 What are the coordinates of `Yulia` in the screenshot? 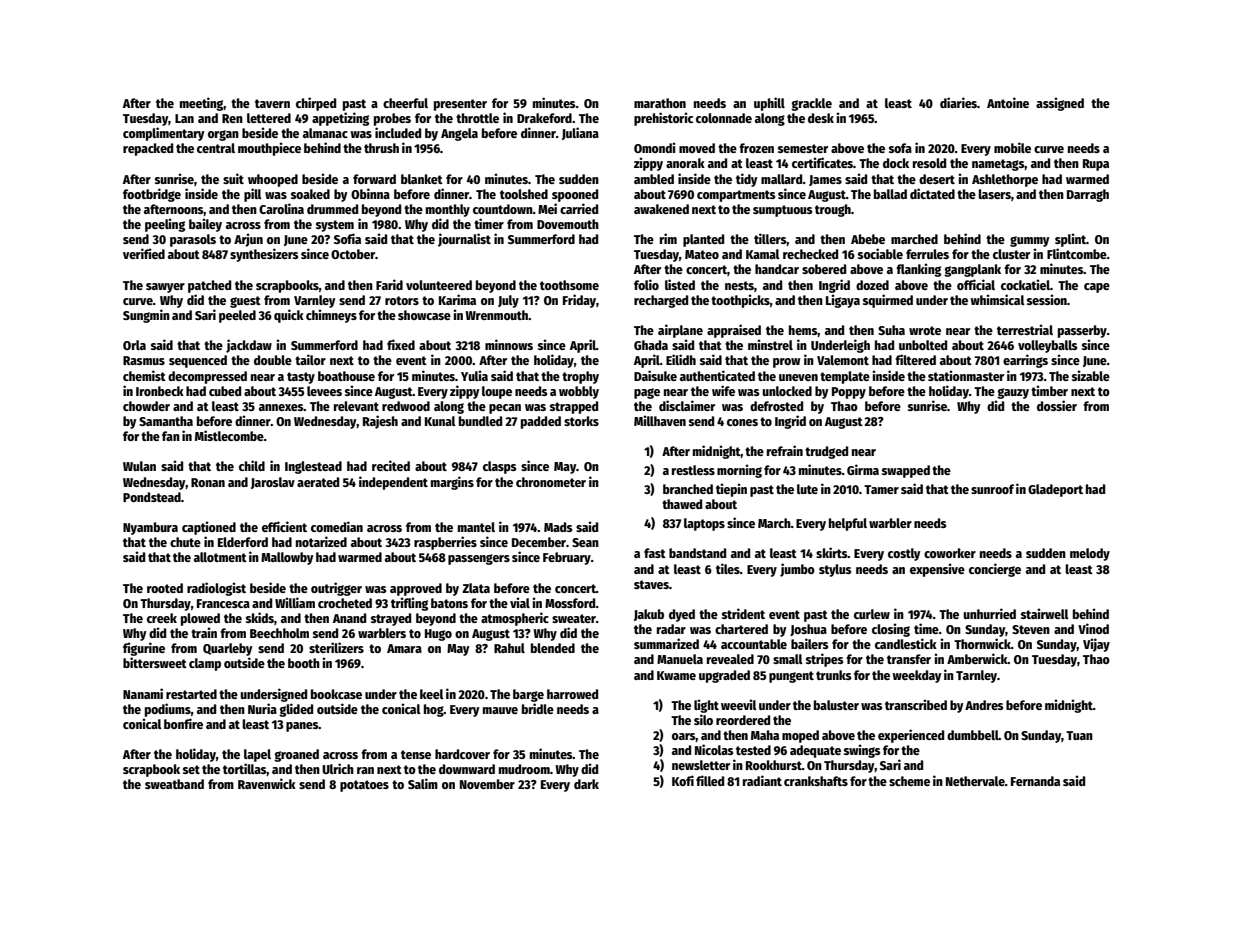 It's located at (474, 375).
